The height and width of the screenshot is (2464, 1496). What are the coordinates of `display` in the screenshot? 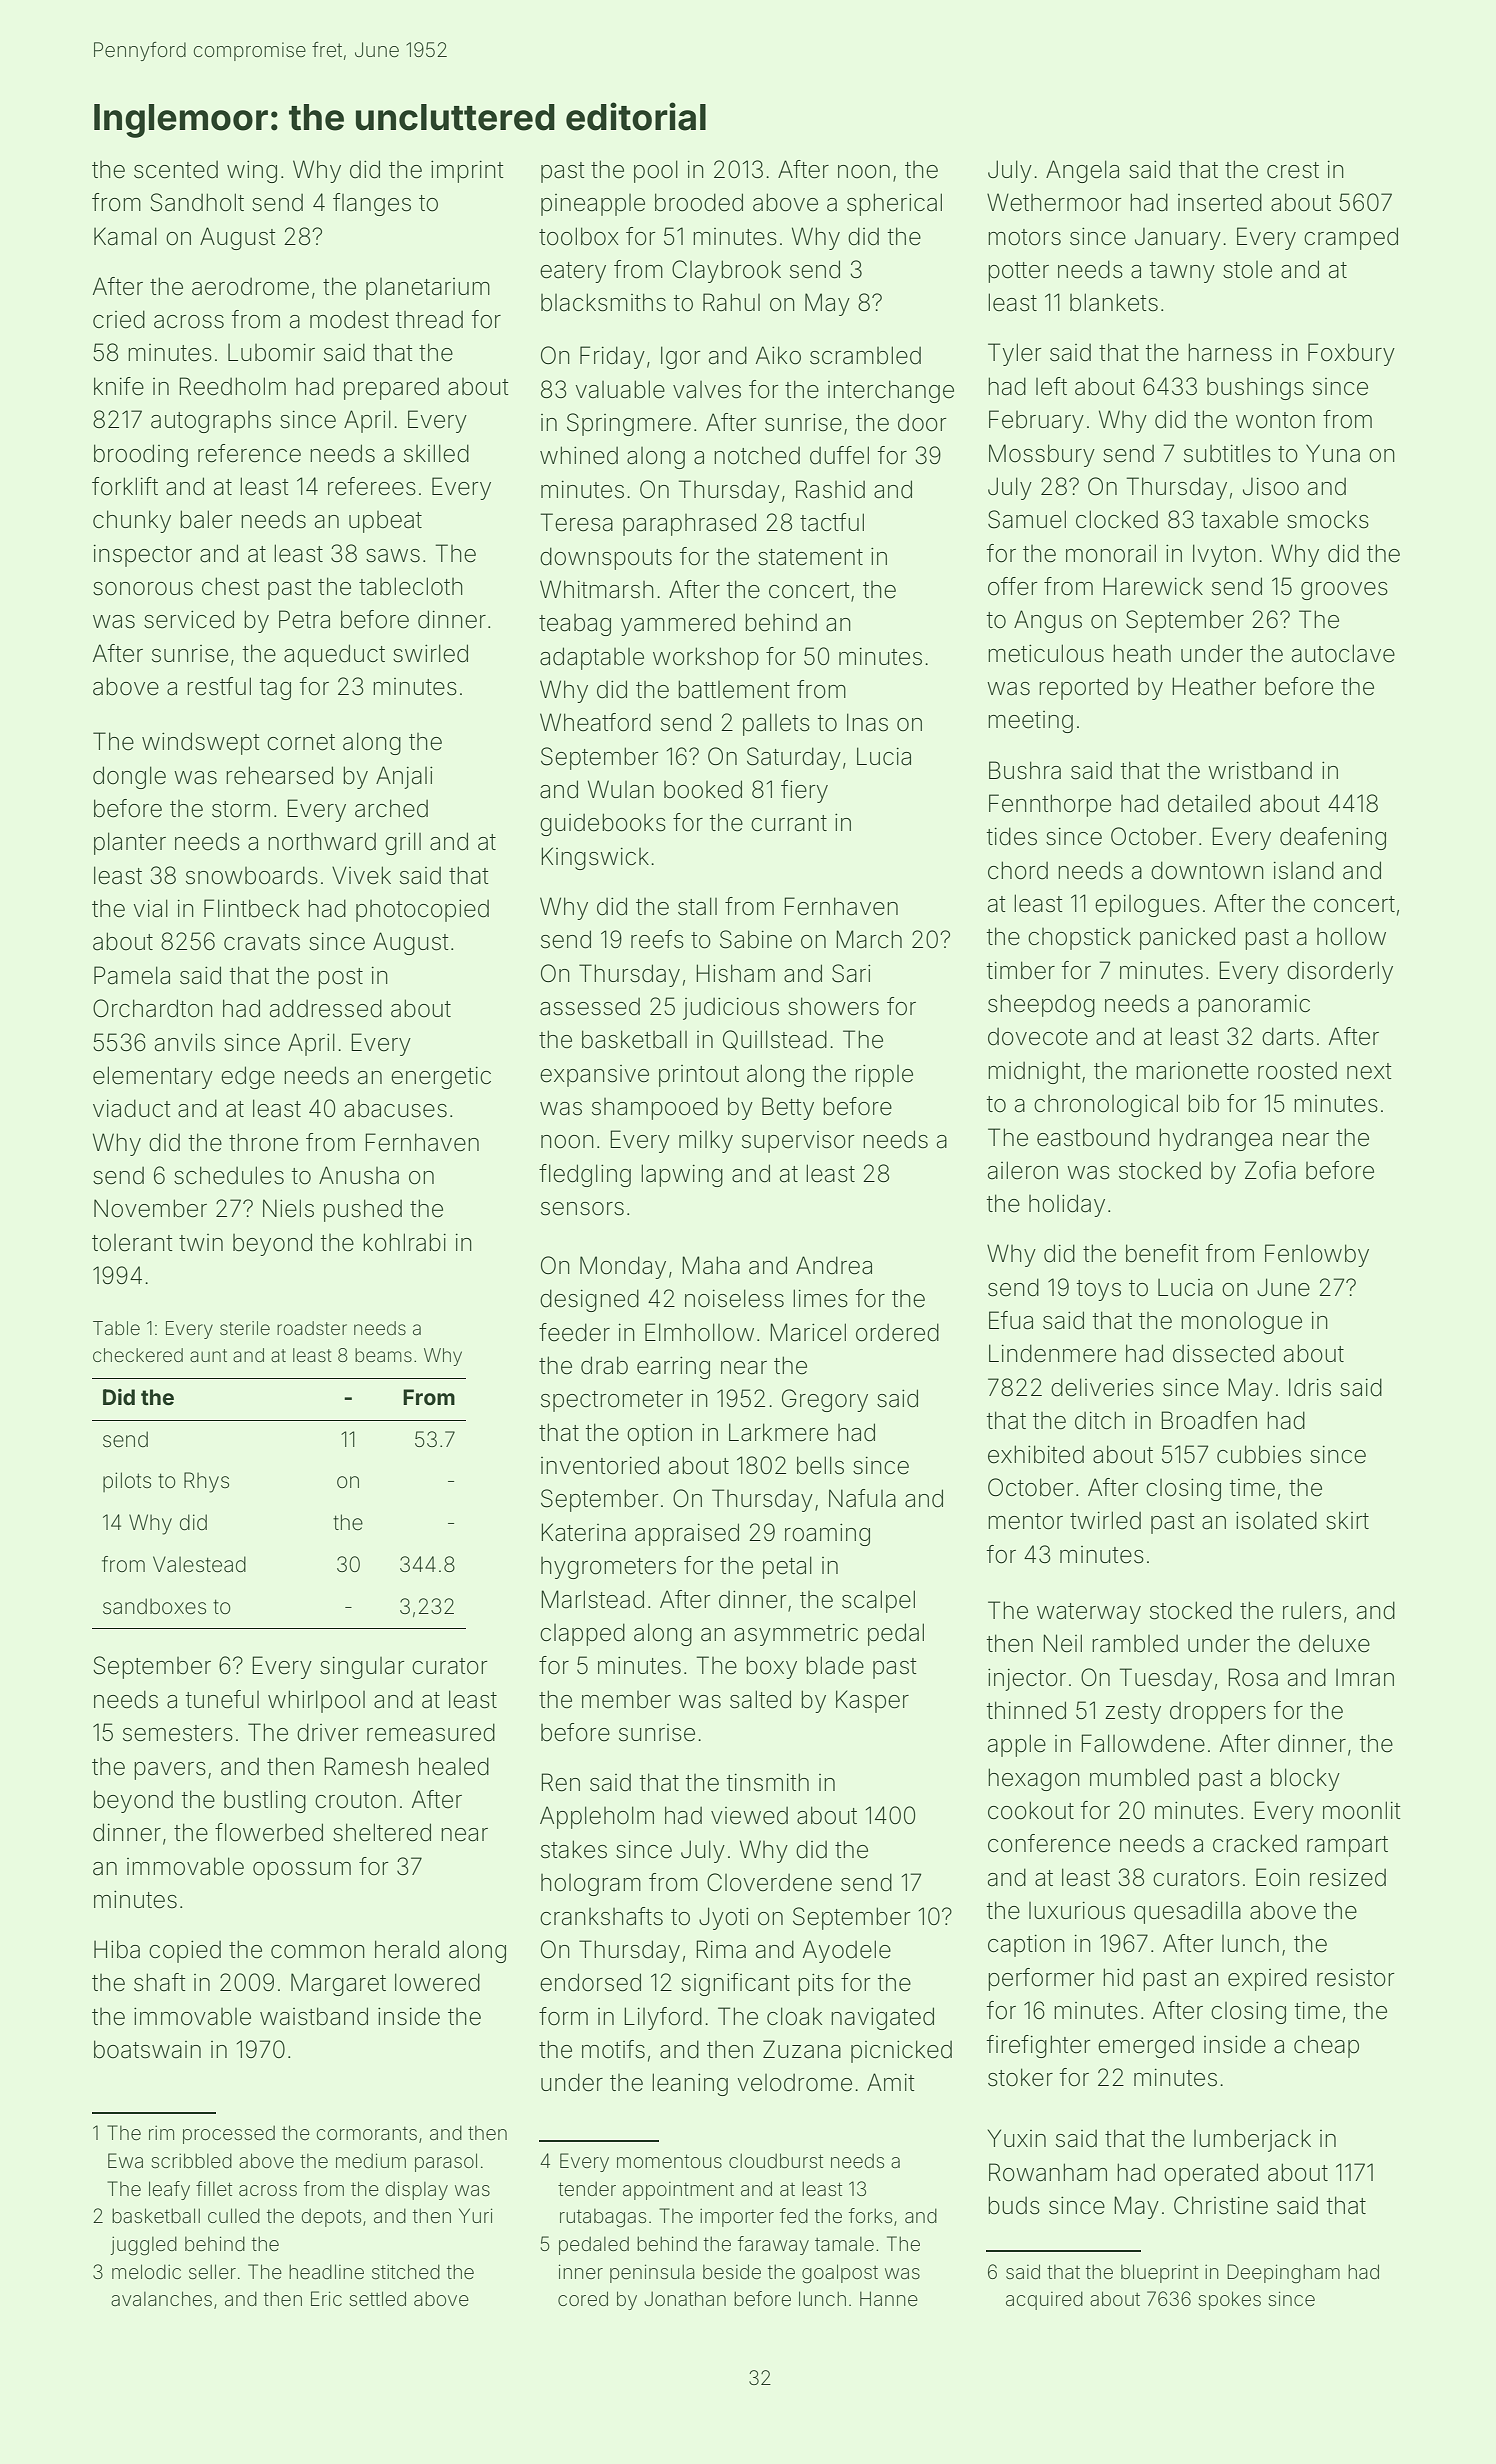 It's located at (417, 2190).
